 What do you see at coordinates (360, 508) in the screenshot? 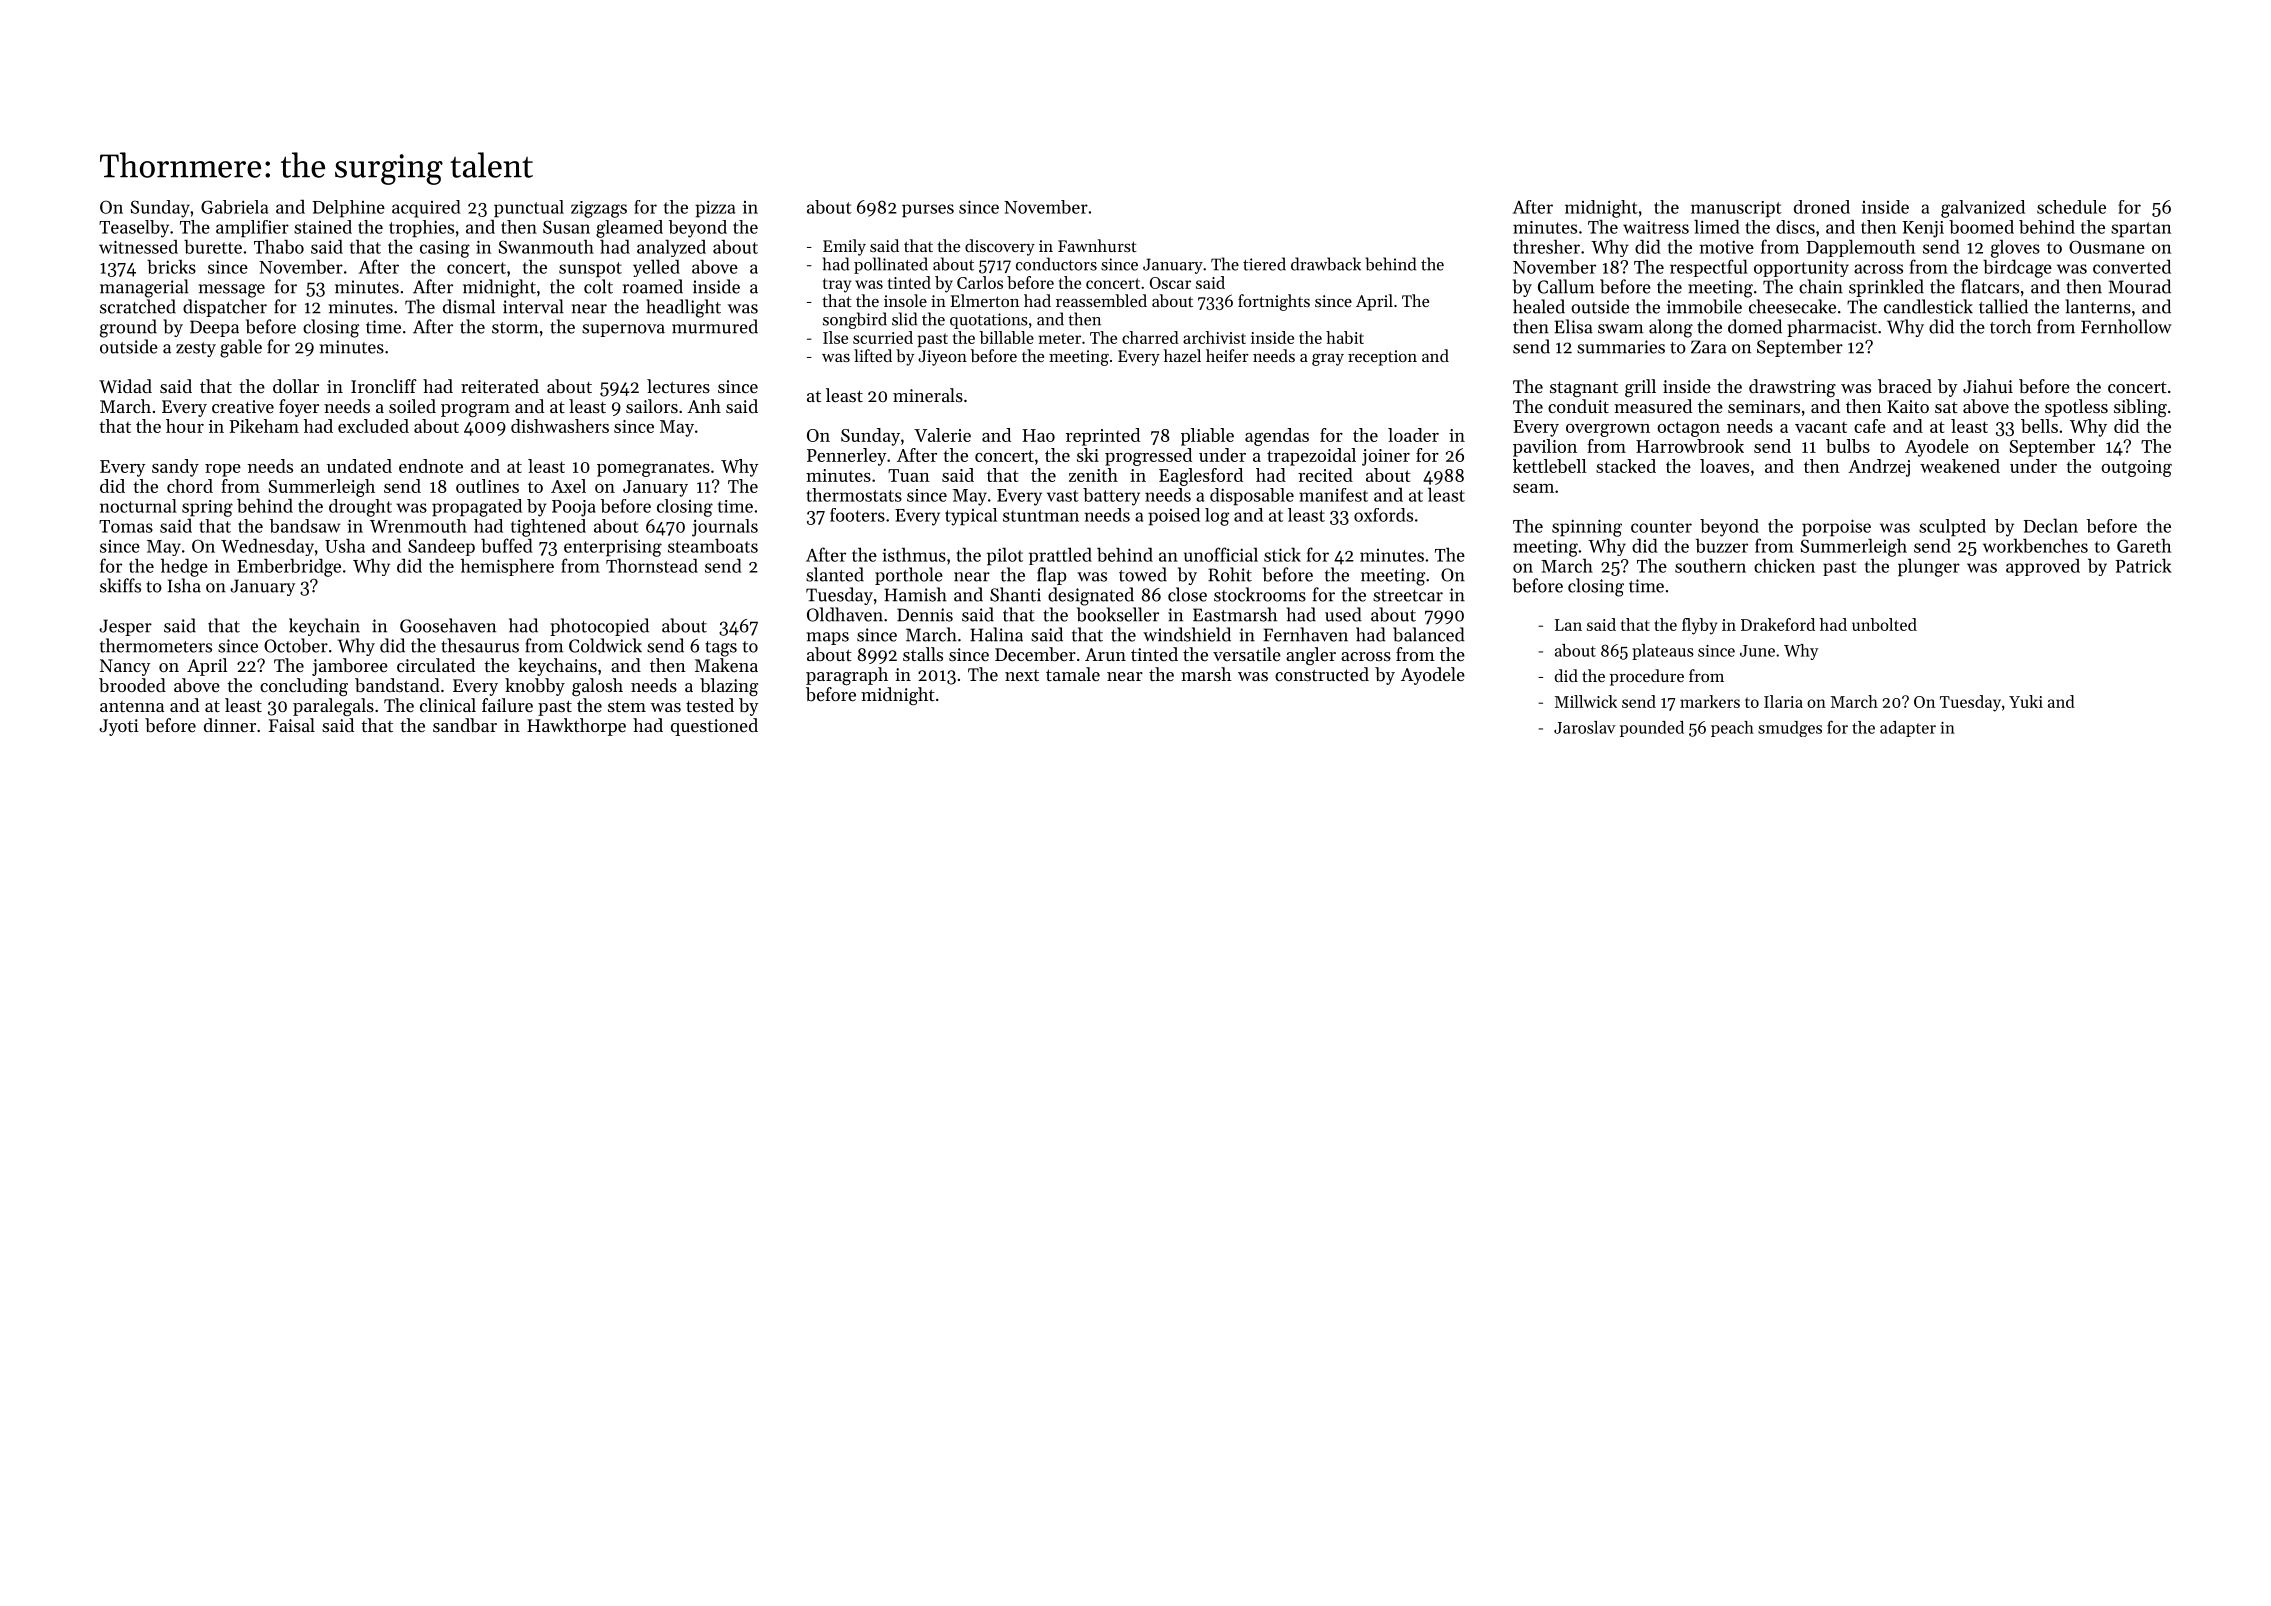
I see `drought` at bounding box center [360, 508].
